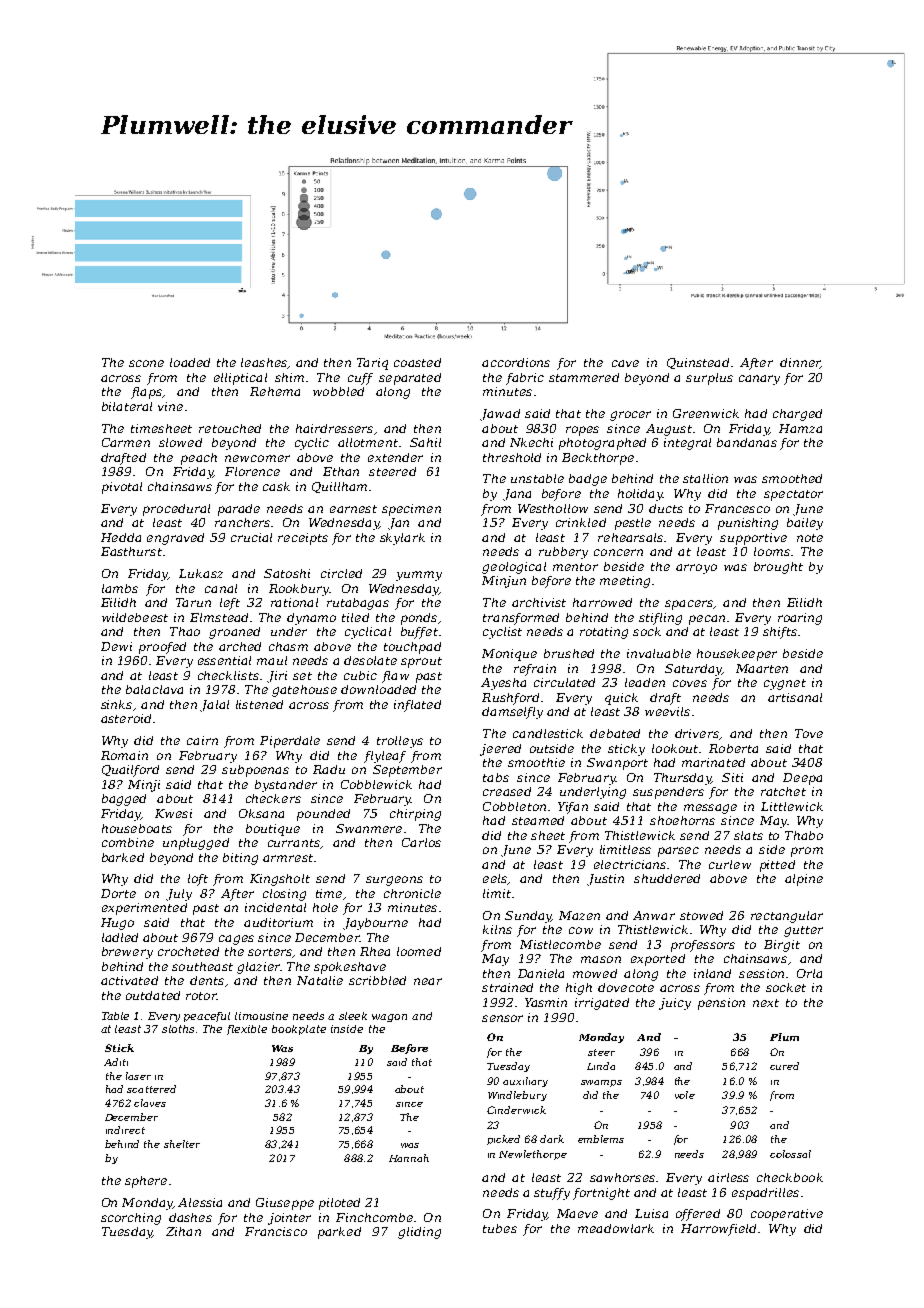  I want to click on ratchet, so click(783, 791).
